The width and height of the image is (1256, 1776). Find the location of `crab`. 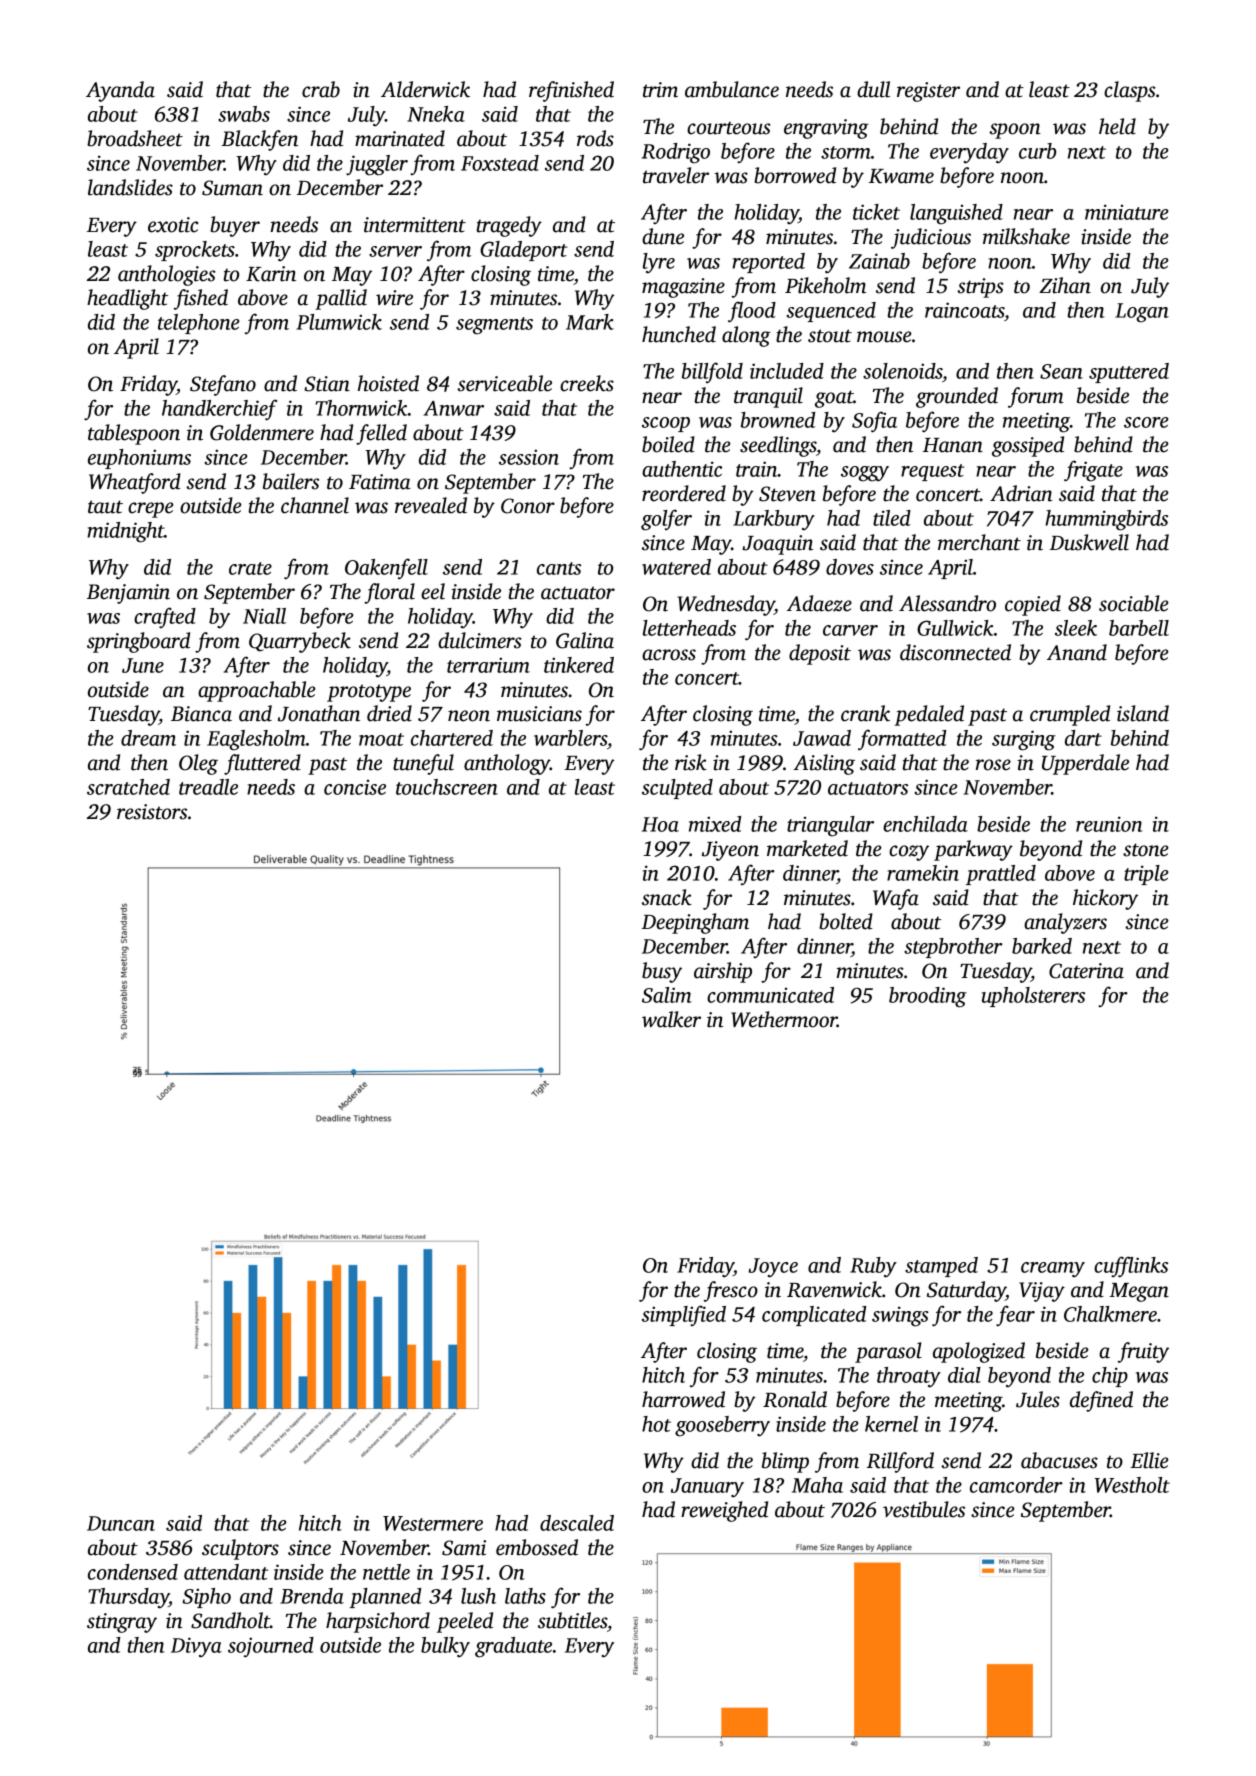

crab is located at coordinates (321, 89).
